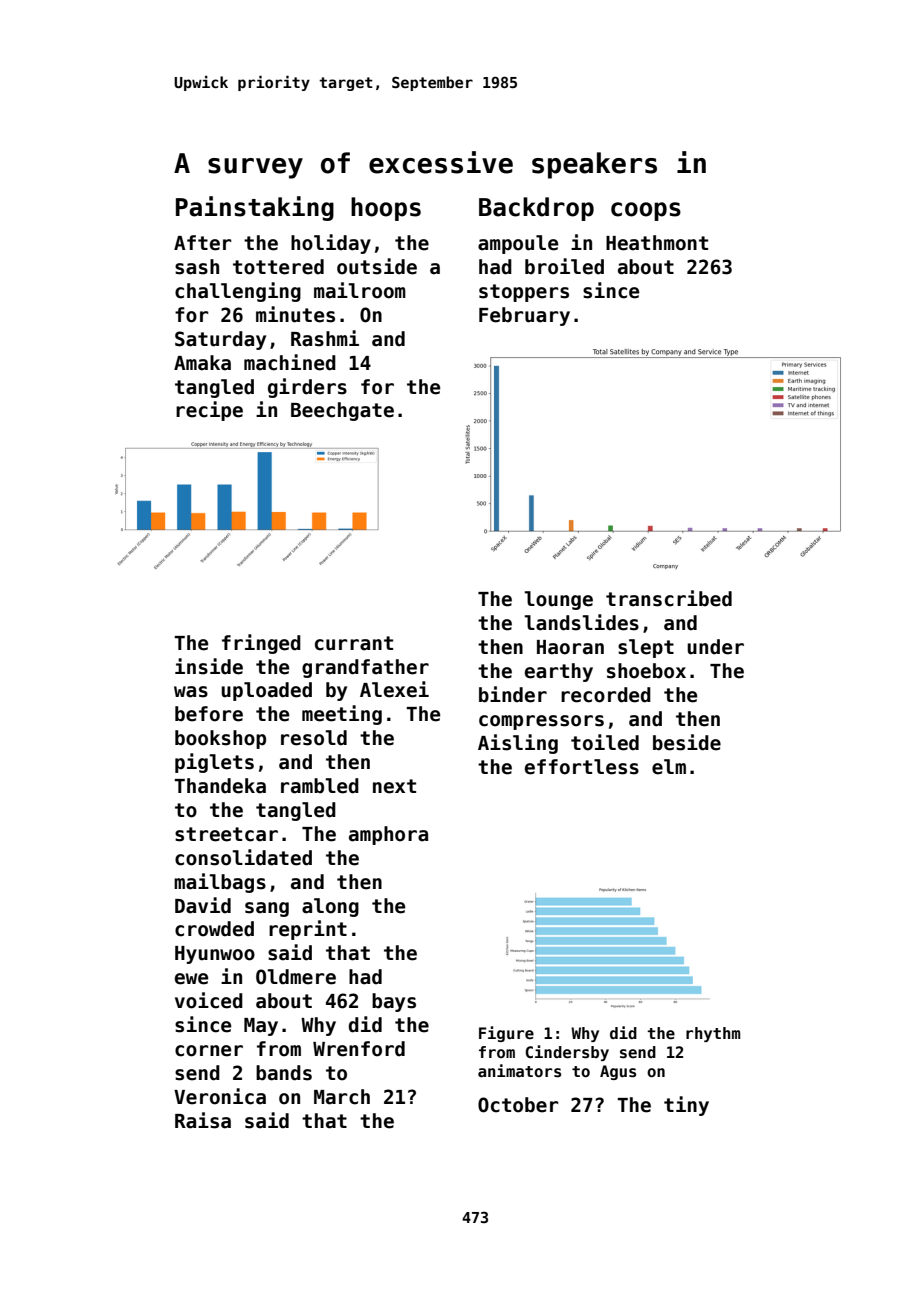  Describe the element at coordinates (365, 668) in the document. I see `grandfather` at that location.
